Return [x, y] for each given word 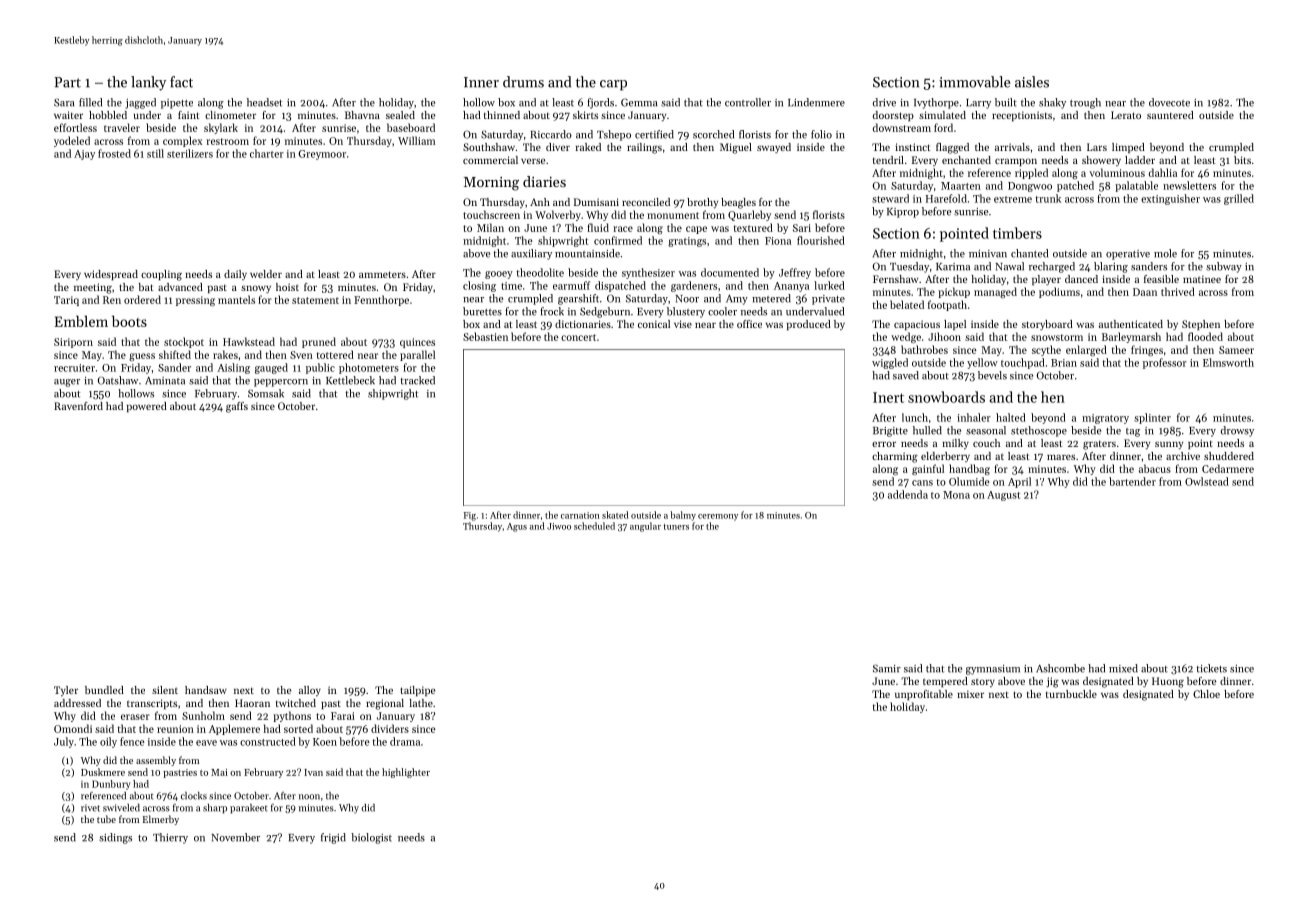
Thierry [170, 838]
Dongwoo [1030, 187]
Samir [887, 668]
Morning [491, 184]
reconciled [646, 202]
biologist [371, 838]
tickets [1211, 668]
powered [147, 407]
